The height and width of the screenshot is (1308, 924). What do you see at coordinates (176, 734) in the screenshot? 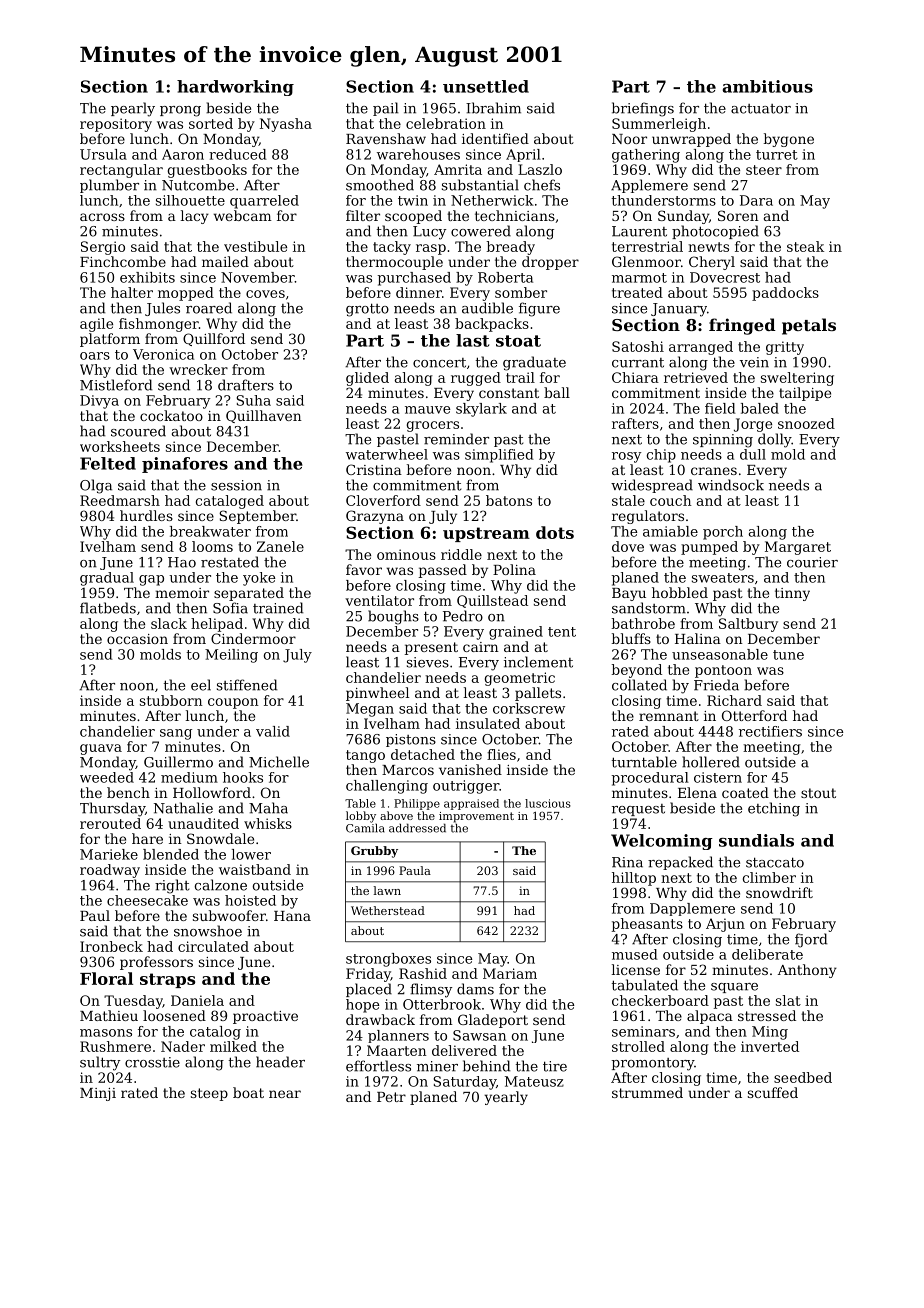
I see `sang` at bounding box center [176, 734].
